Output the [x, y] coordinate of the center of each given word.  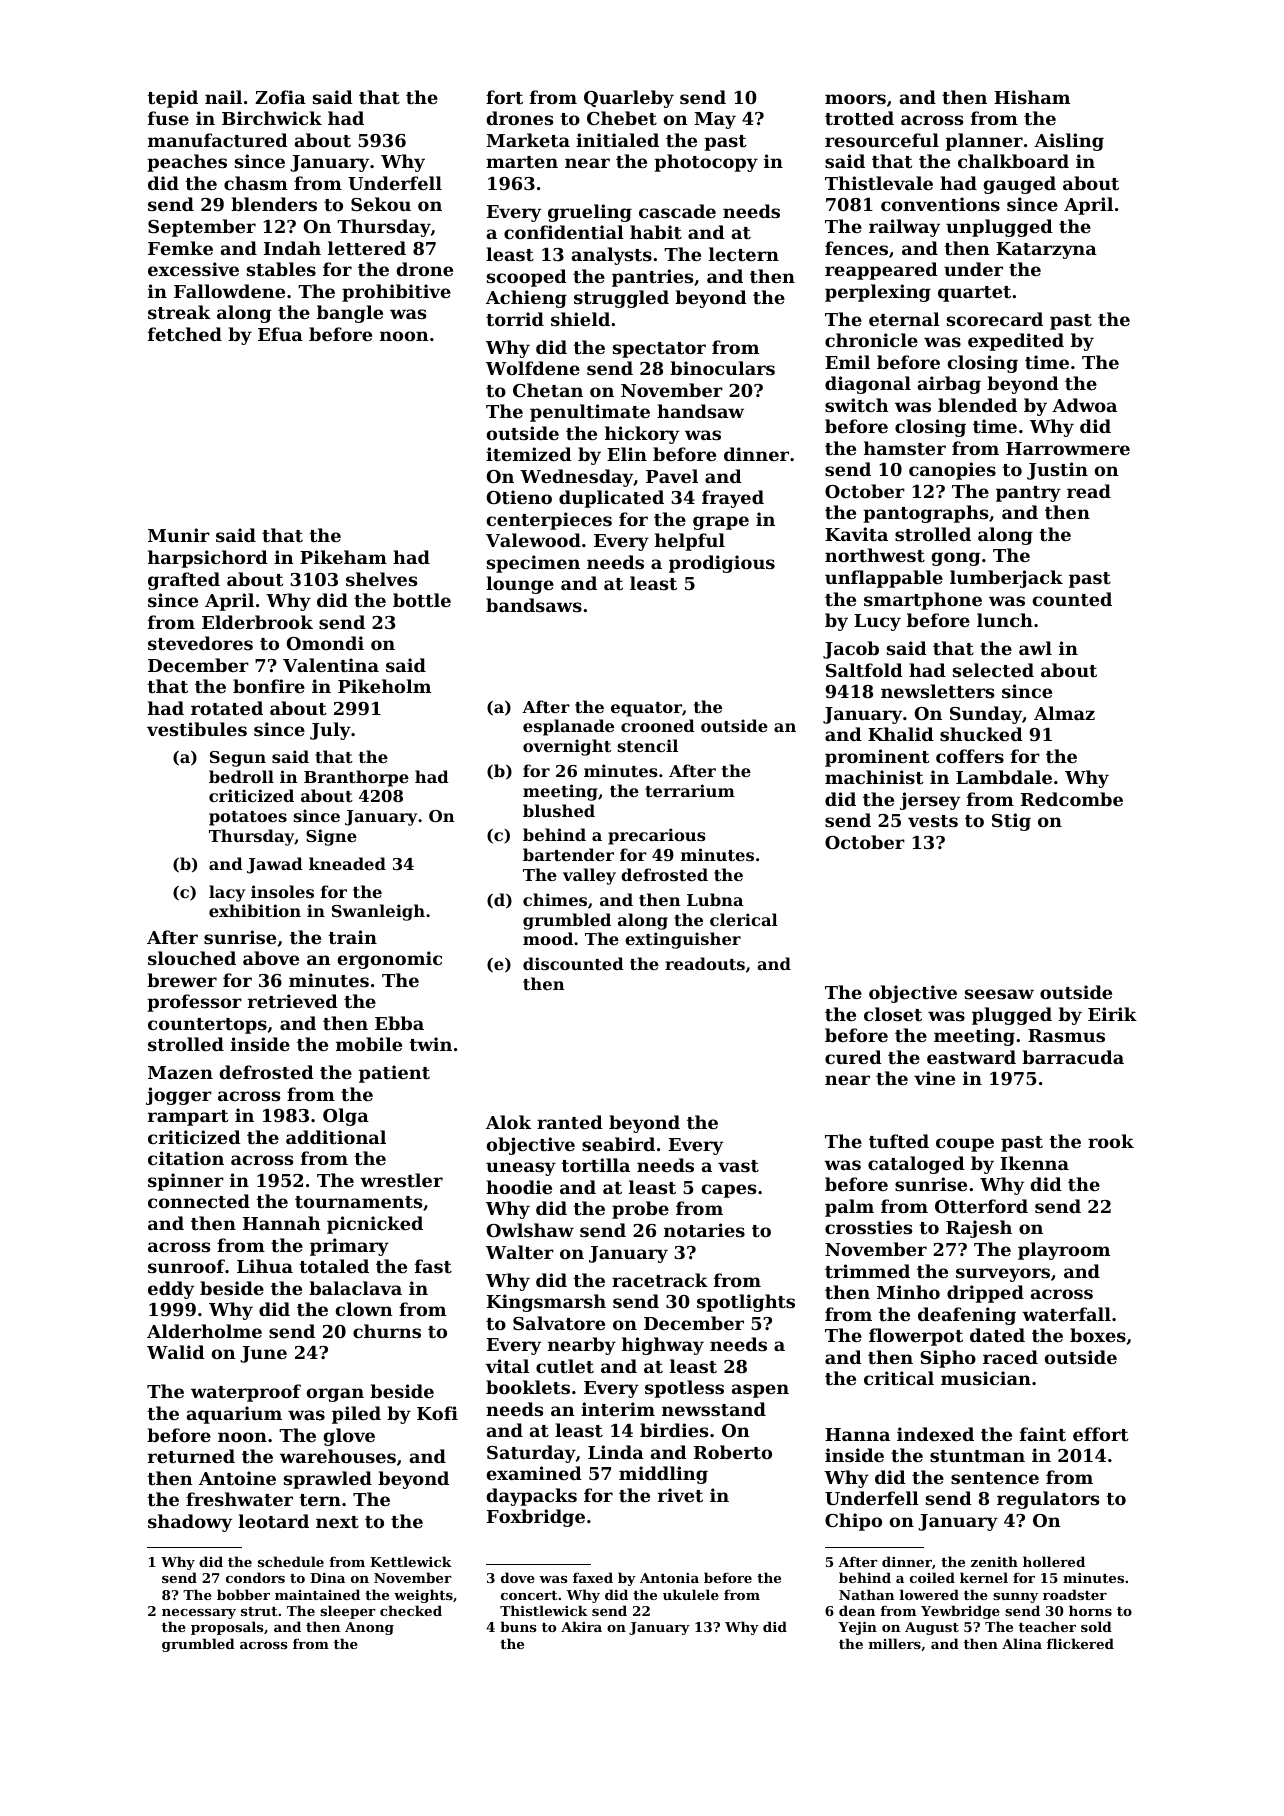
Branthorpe [356, 778]
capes [728, 1191]
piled [356, 1415]
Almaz [1064, 713]
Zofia [280, 97]
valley [589, 876]
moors [855, 99]
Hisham [1032, 97]
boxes [1098, 1335]
